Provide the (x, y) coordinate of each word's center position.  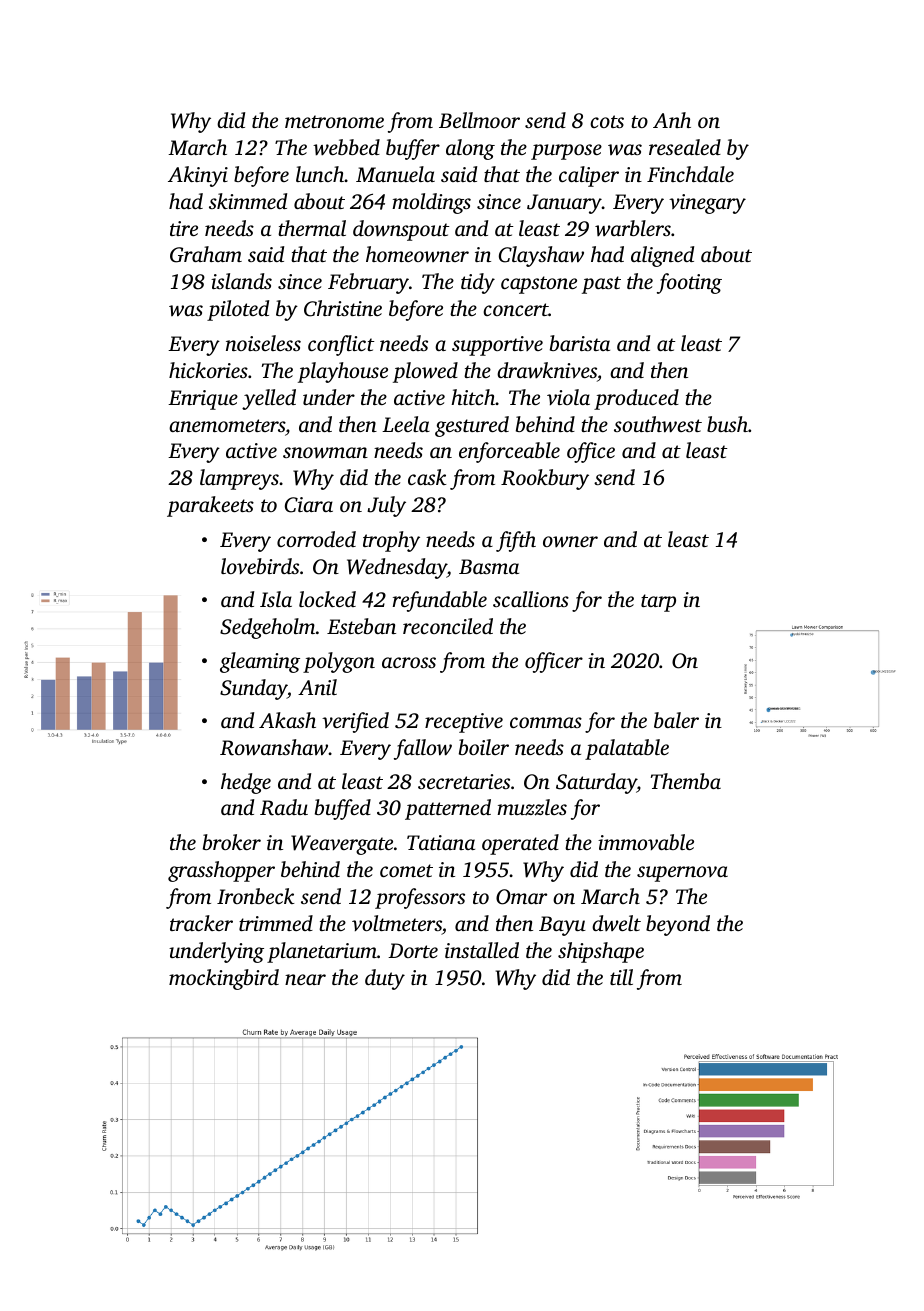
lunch (320, 174)
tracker (201, 923)
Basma (489, 566)
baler (676, 720)
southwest (658, 424)
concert (516, 309)
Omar (521, 897)
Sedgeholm (267, 628)
